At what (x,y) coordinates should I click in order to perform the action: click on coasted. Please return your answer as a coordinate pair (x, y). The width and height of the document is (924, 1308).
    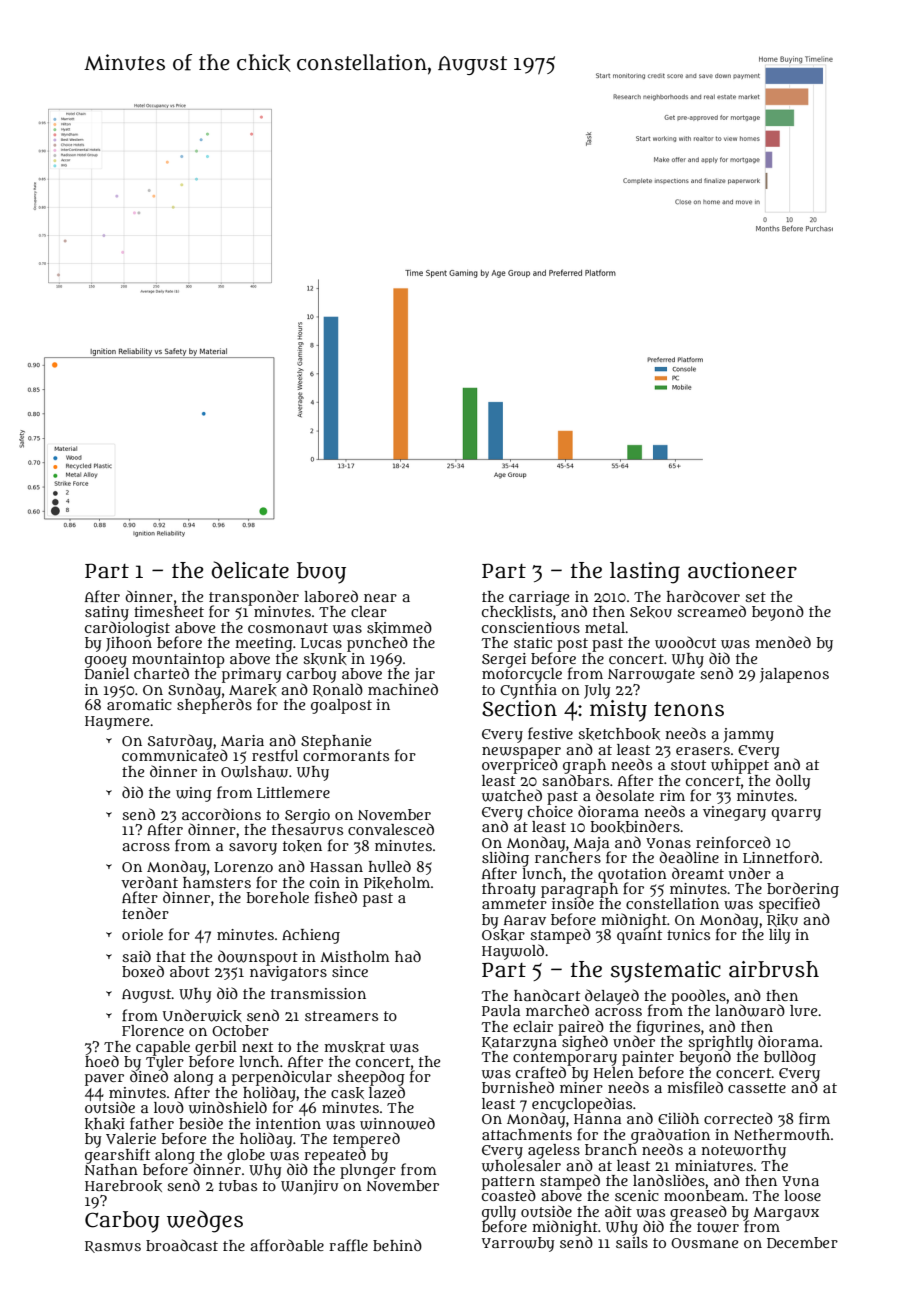
    Looking at the image, I should click on (509, 1195).
